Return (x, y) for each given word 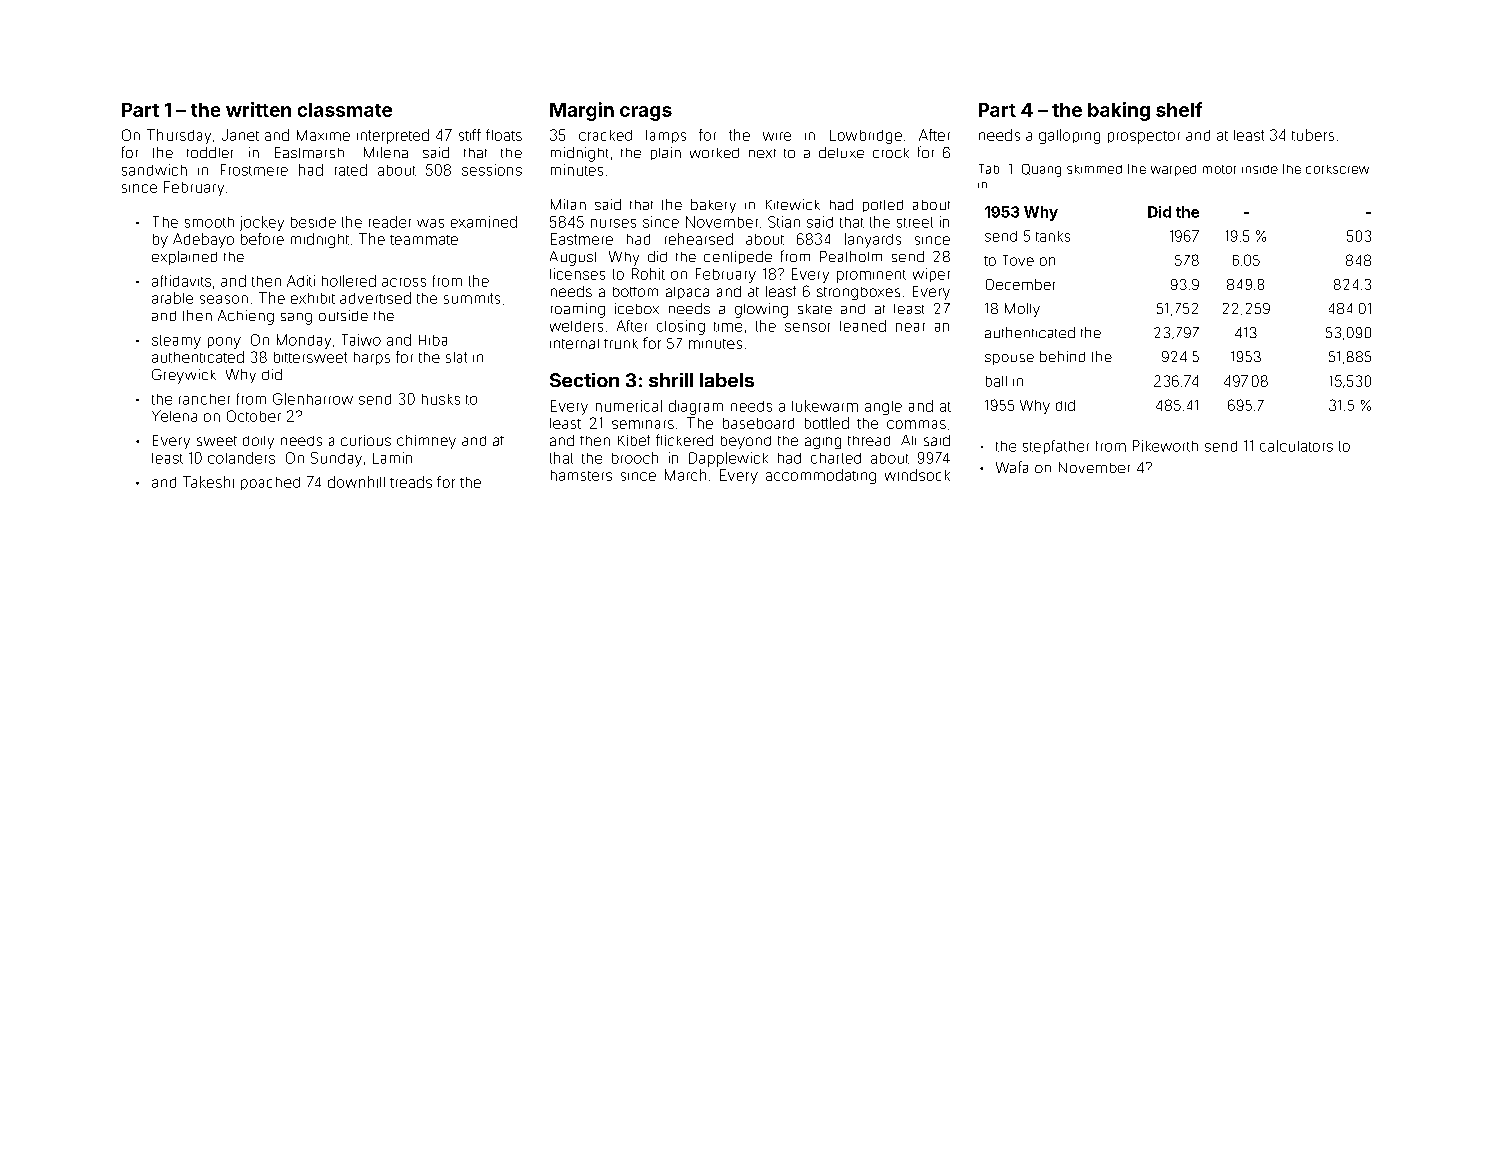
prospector (1144, 137)
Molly (1022, 310)
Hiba (433, 340)
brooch (635, 458)
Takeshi (208, 482)
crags (646, 113)
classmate (345, 110)
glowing (761, 310)
